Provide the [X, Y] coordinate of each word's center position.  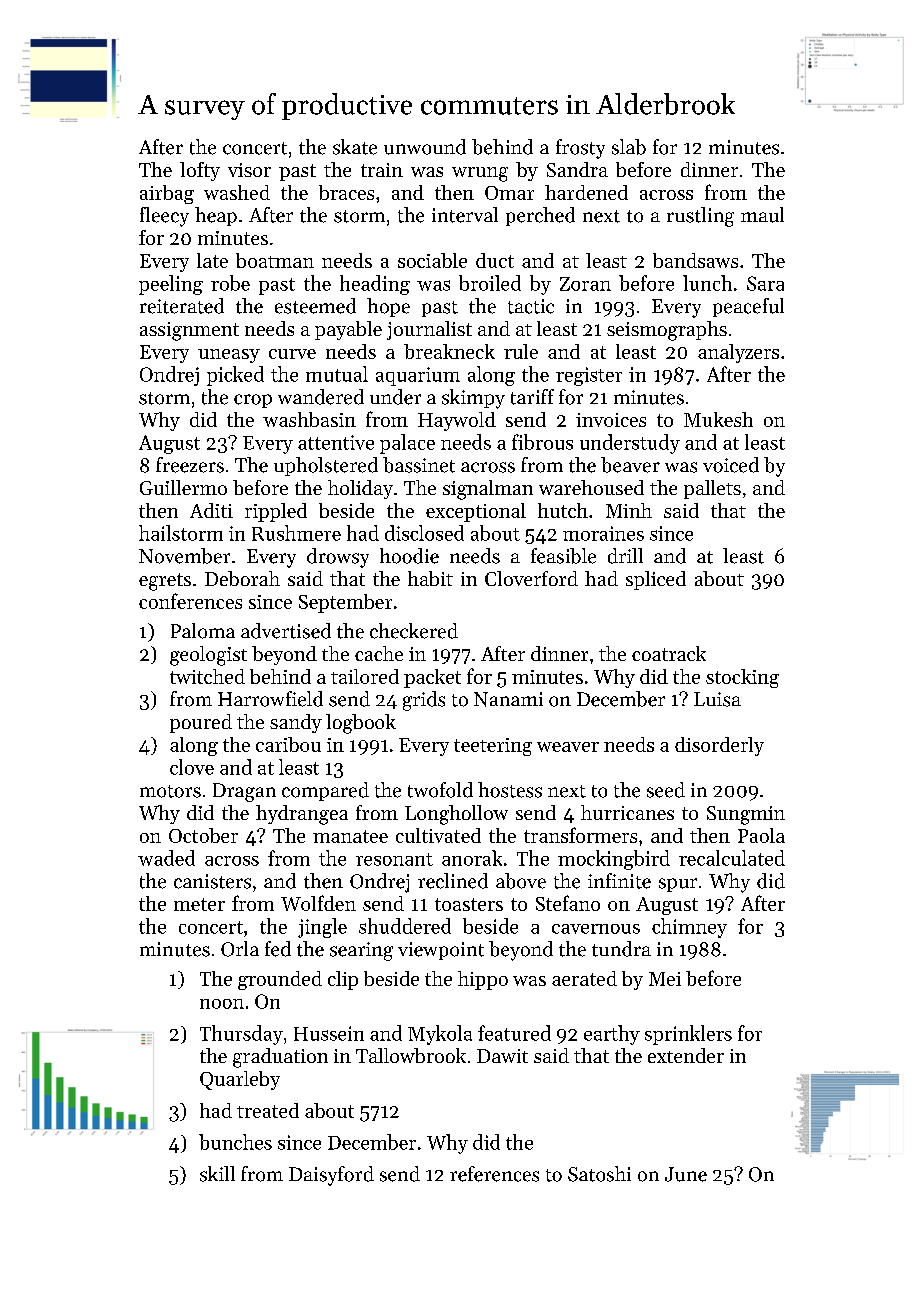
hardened [586, 192]
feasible [563, 556]
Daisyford [331, 1176]
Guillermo [183, 487]
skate [355, 147]
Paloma [203, 631]
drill [625, 556]
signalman [488, 490]
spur [678, 885]
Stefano [568, 903]
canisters [212, 881]
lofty [200, 171]
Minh [629, 510]
